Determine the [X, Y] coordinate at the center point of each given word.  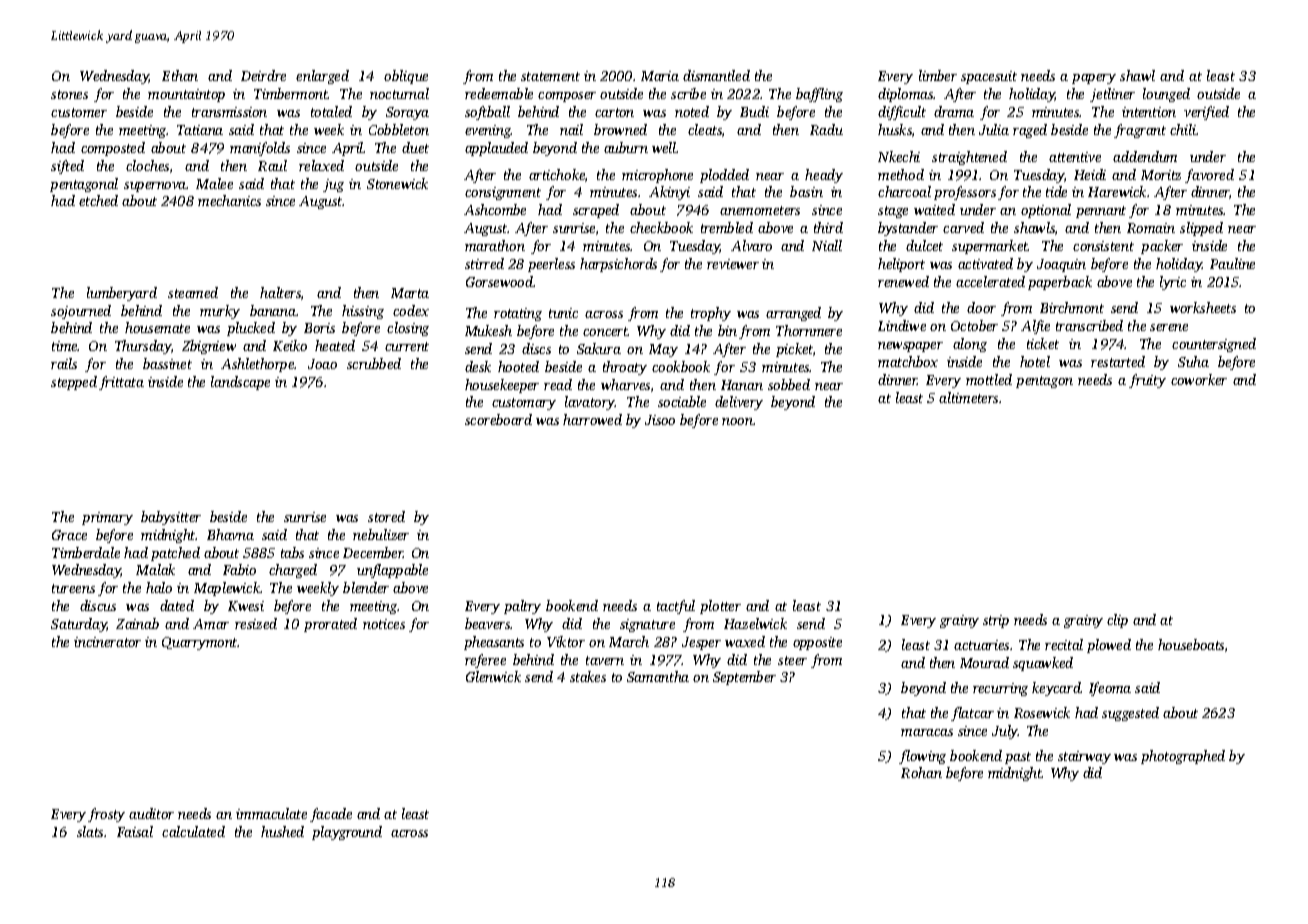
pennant [1101, 212]
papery [1094, 79]
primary [107, 518]
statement [550, 76]
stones [69, 94]
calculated [193, 831]
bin [727, 330]
